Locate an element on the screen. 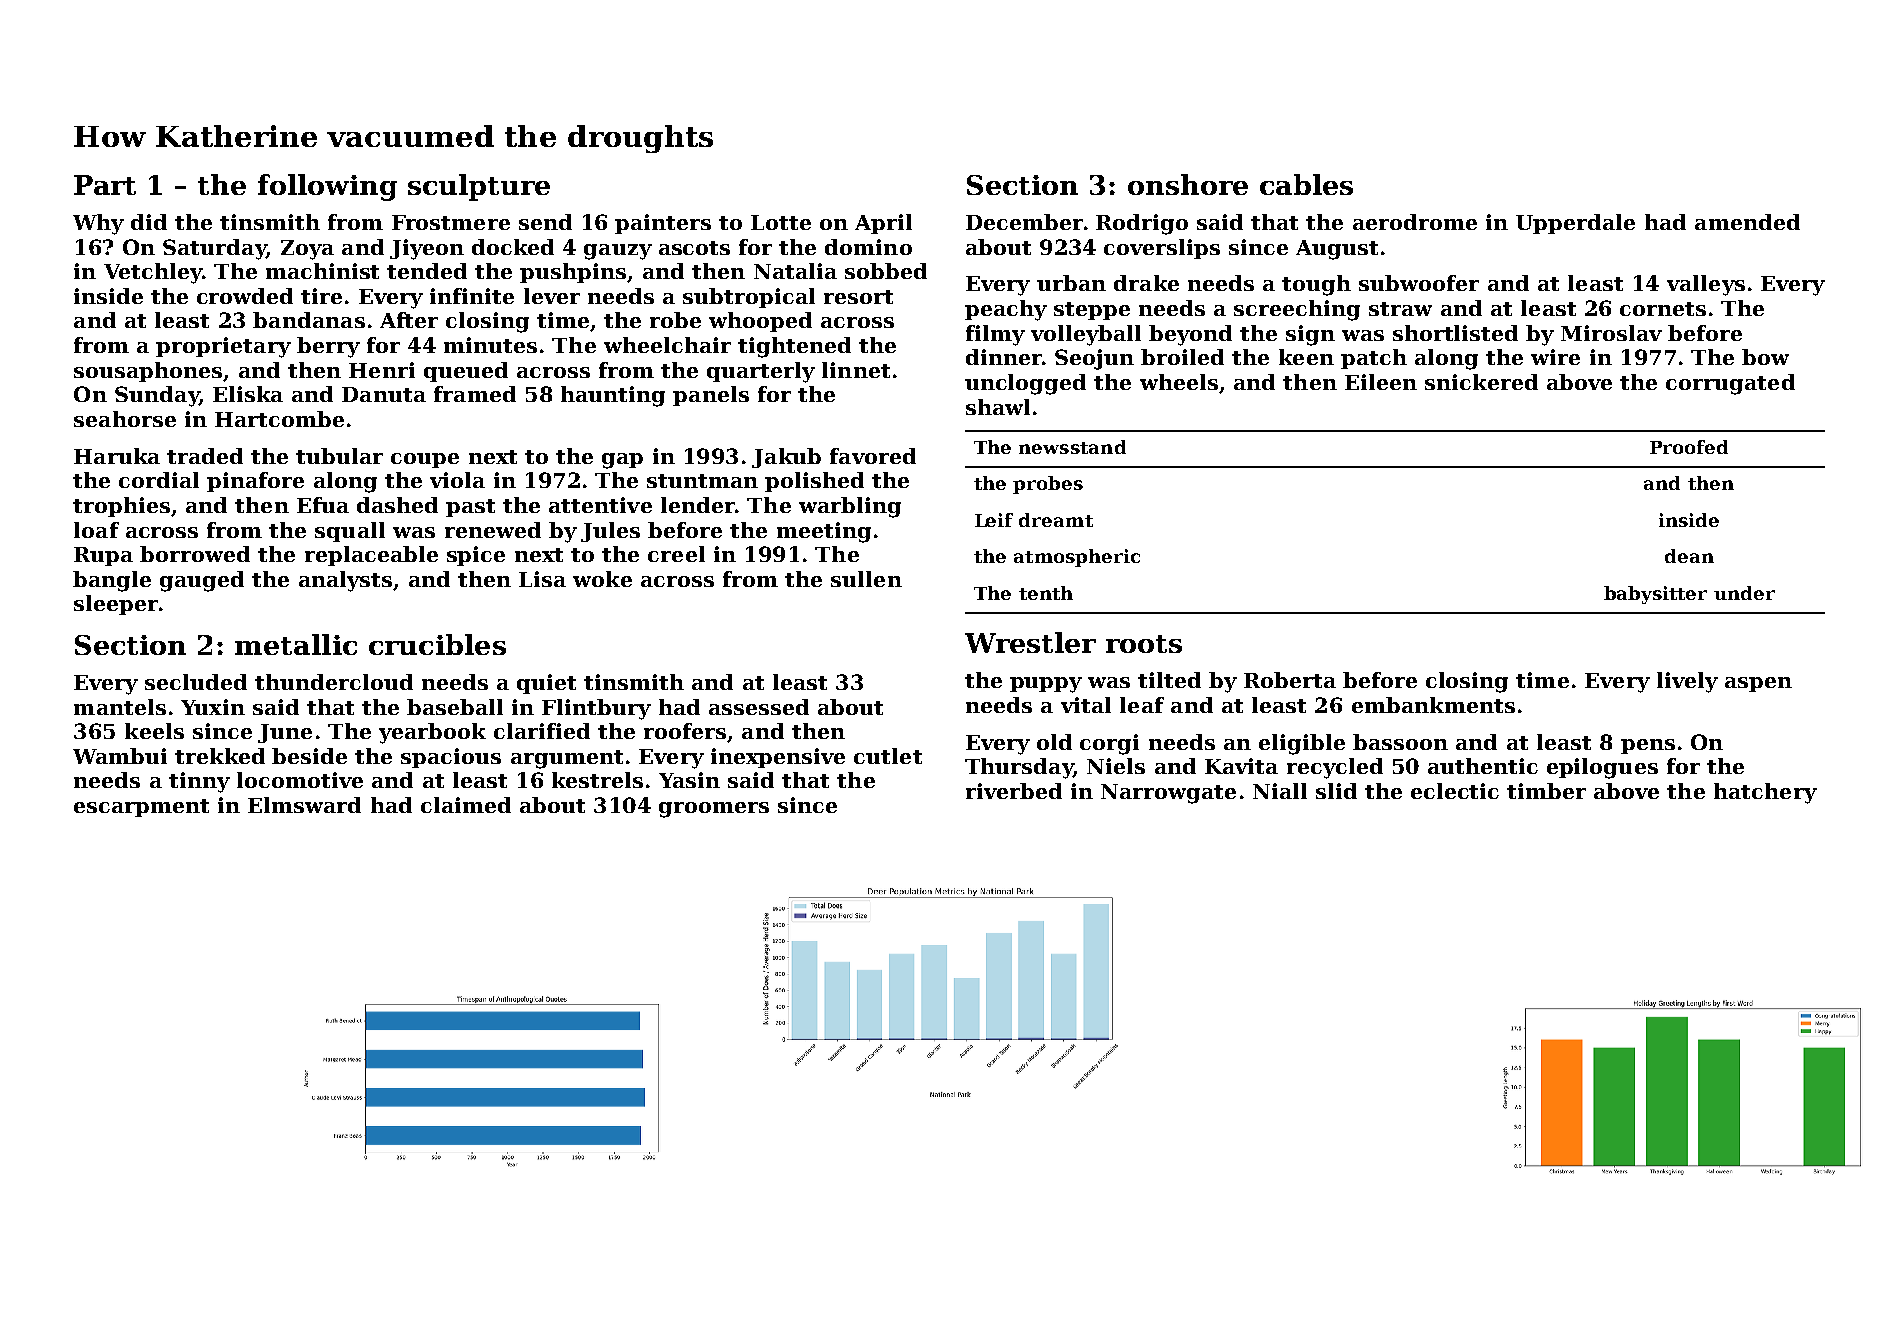 This screenshot has height=1342, width=1898. sleeper is located at coordinates (116, 605).
